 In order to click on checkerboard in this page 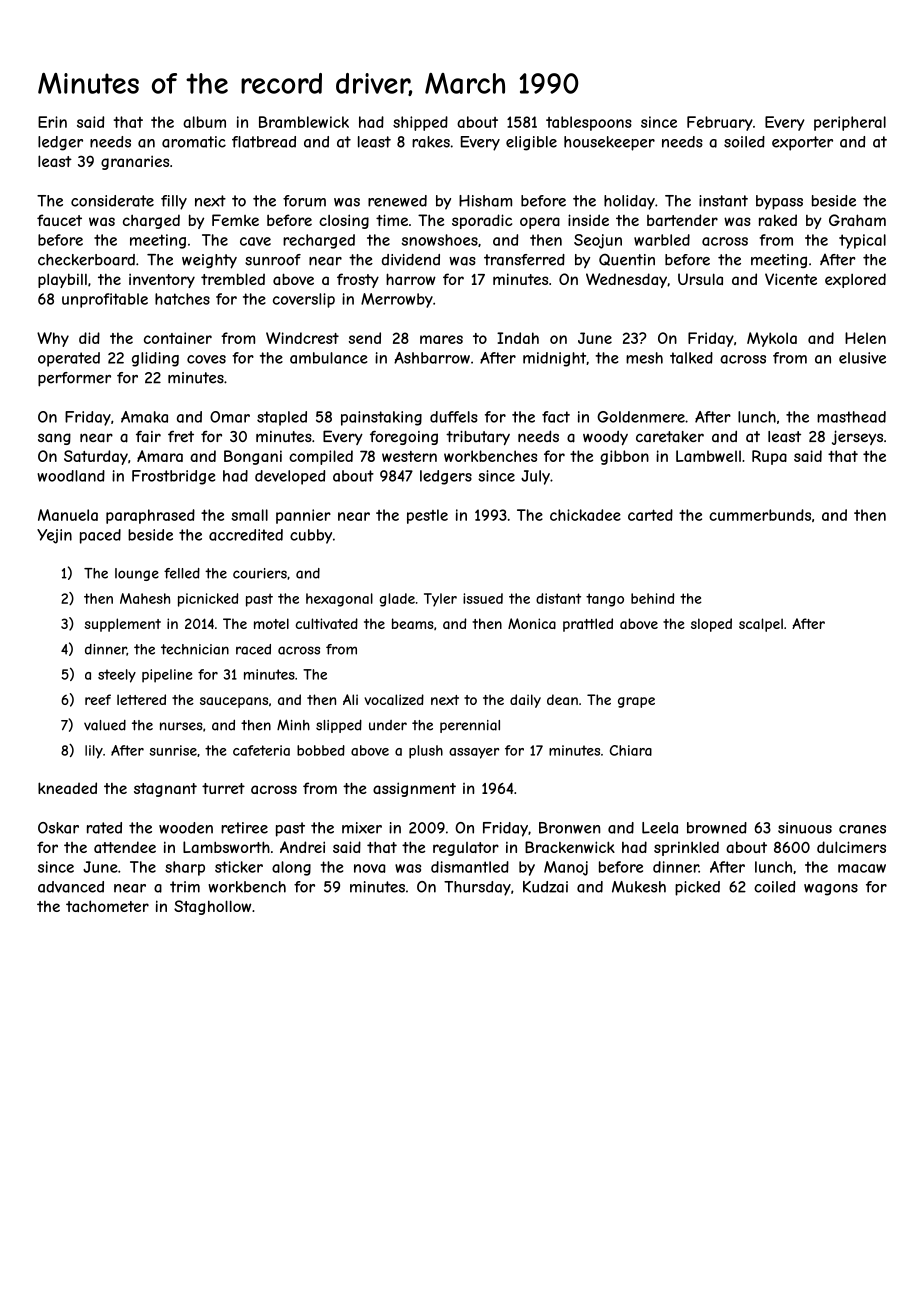, I will do `click(86, 260)`.
